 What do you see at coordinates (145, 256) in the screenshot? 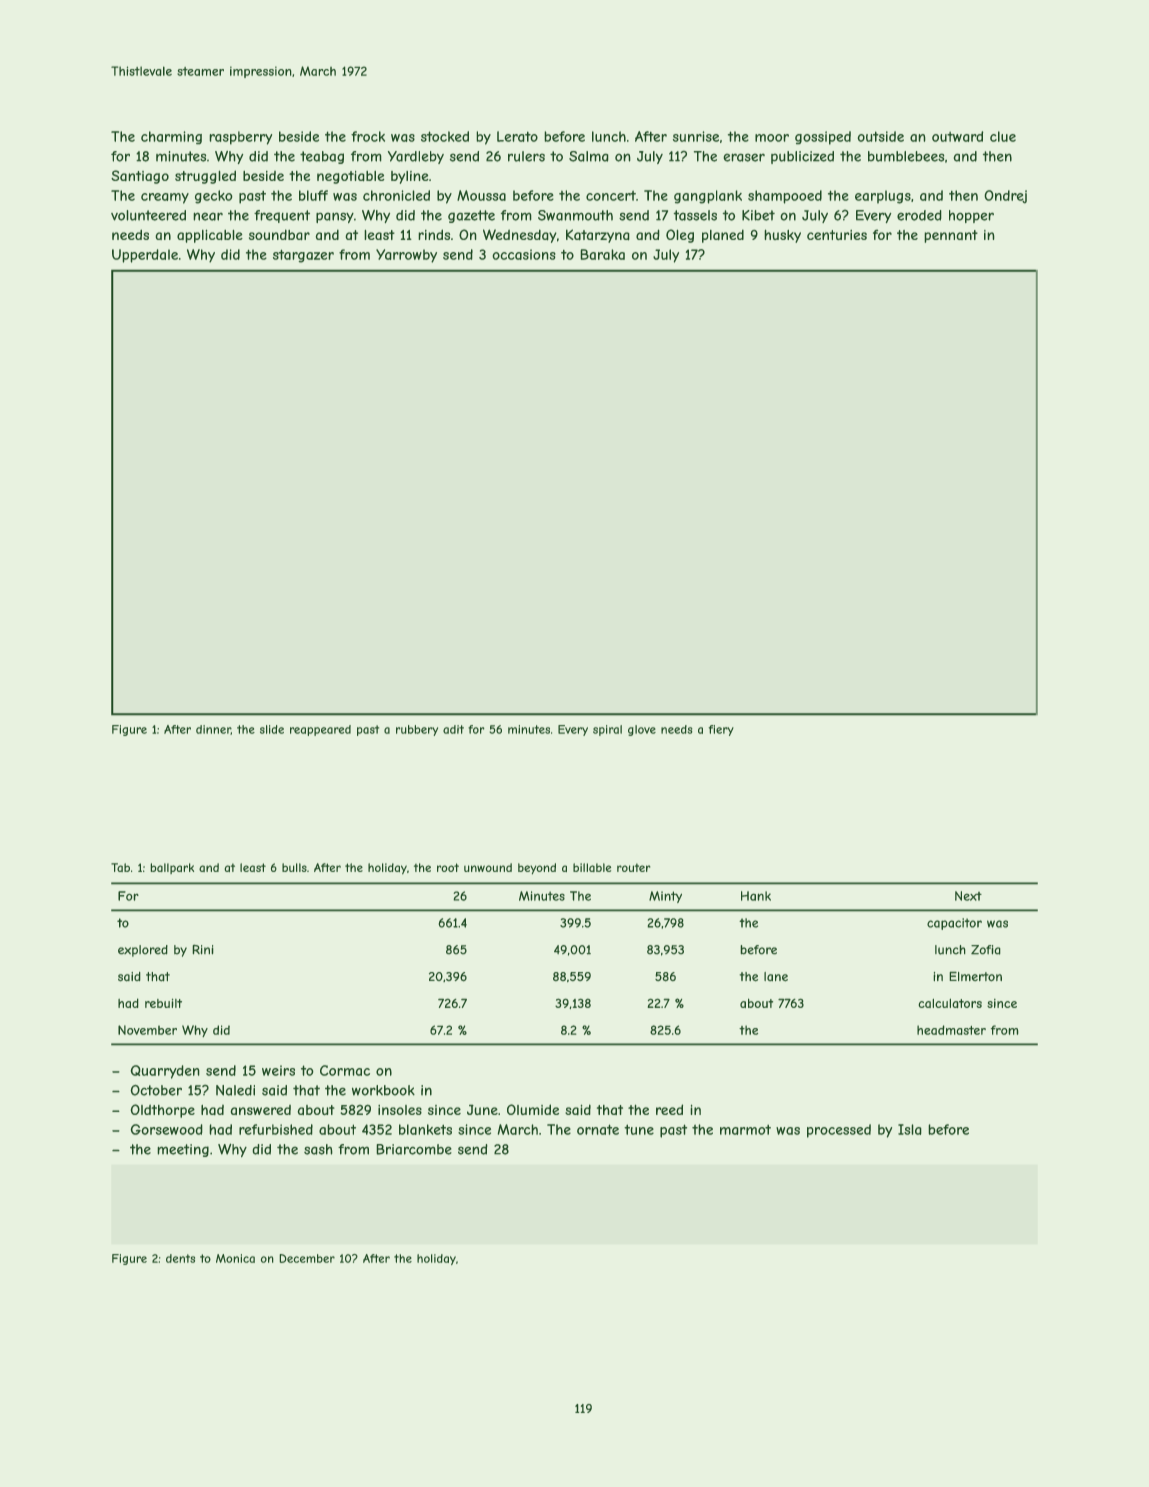
I see `Upperdale` at bounding box center [145, 256].
